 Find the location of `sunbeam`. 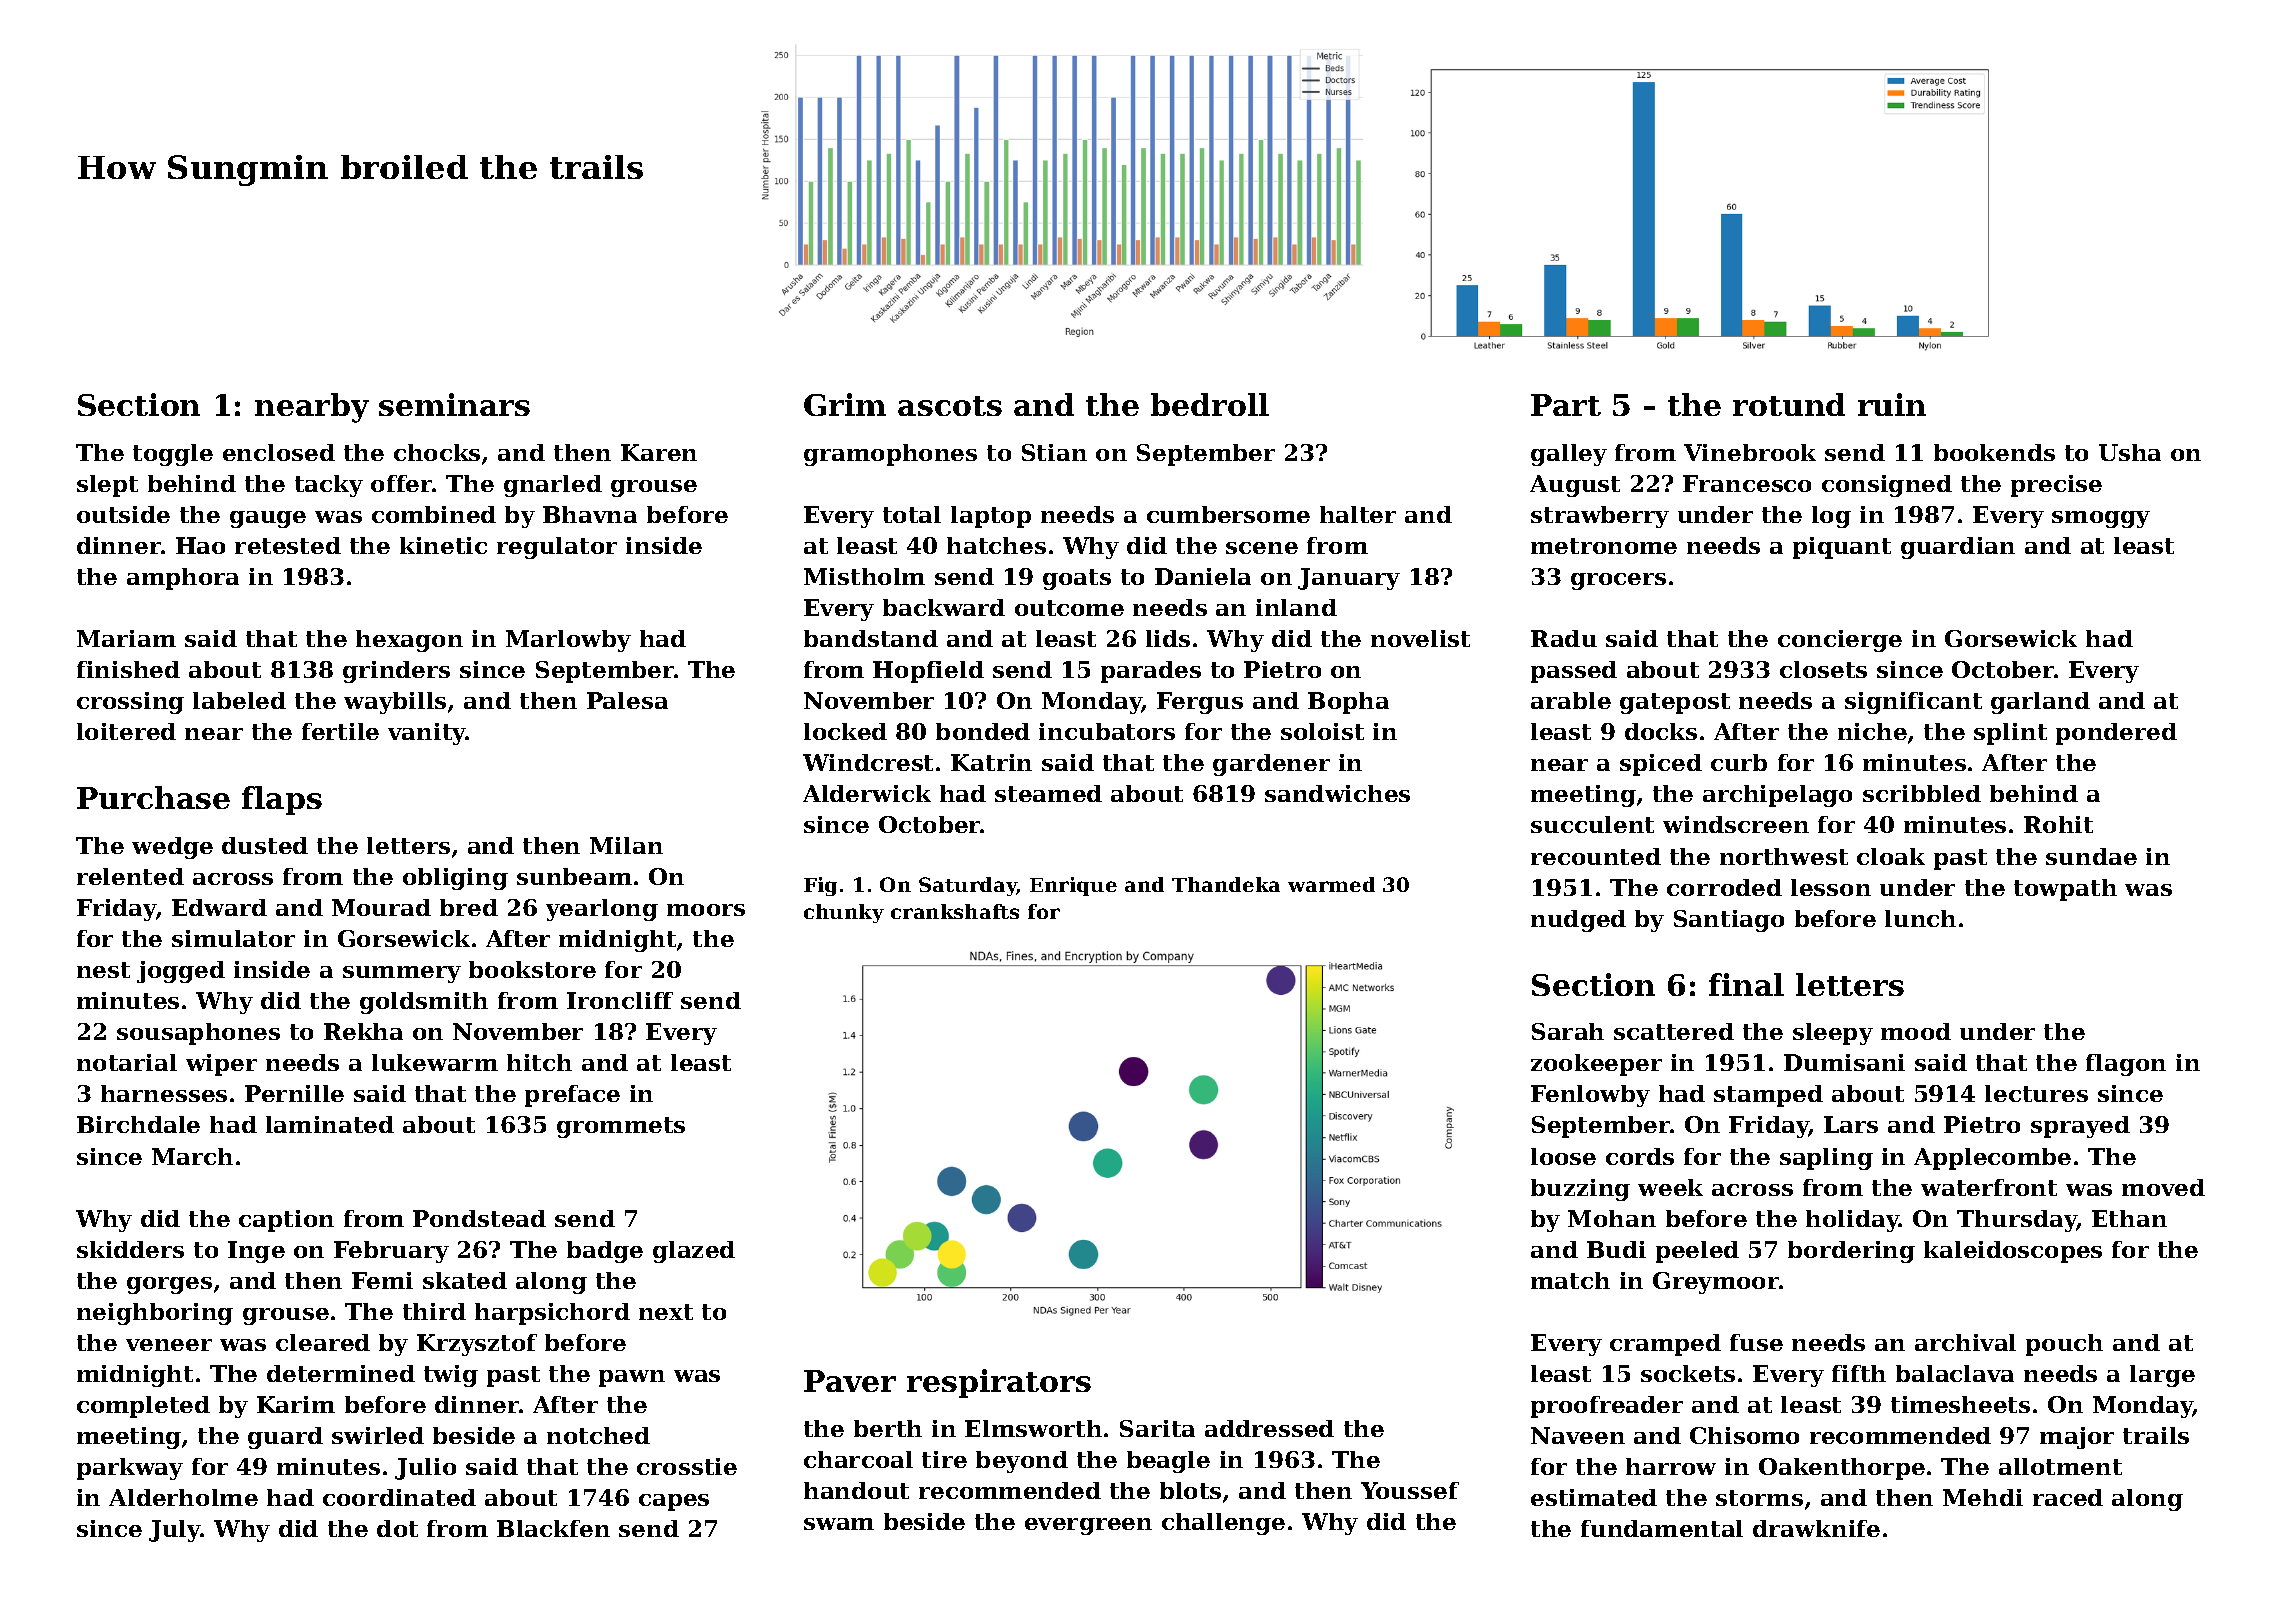

sunbeam is located at coordinates (574, 876).
